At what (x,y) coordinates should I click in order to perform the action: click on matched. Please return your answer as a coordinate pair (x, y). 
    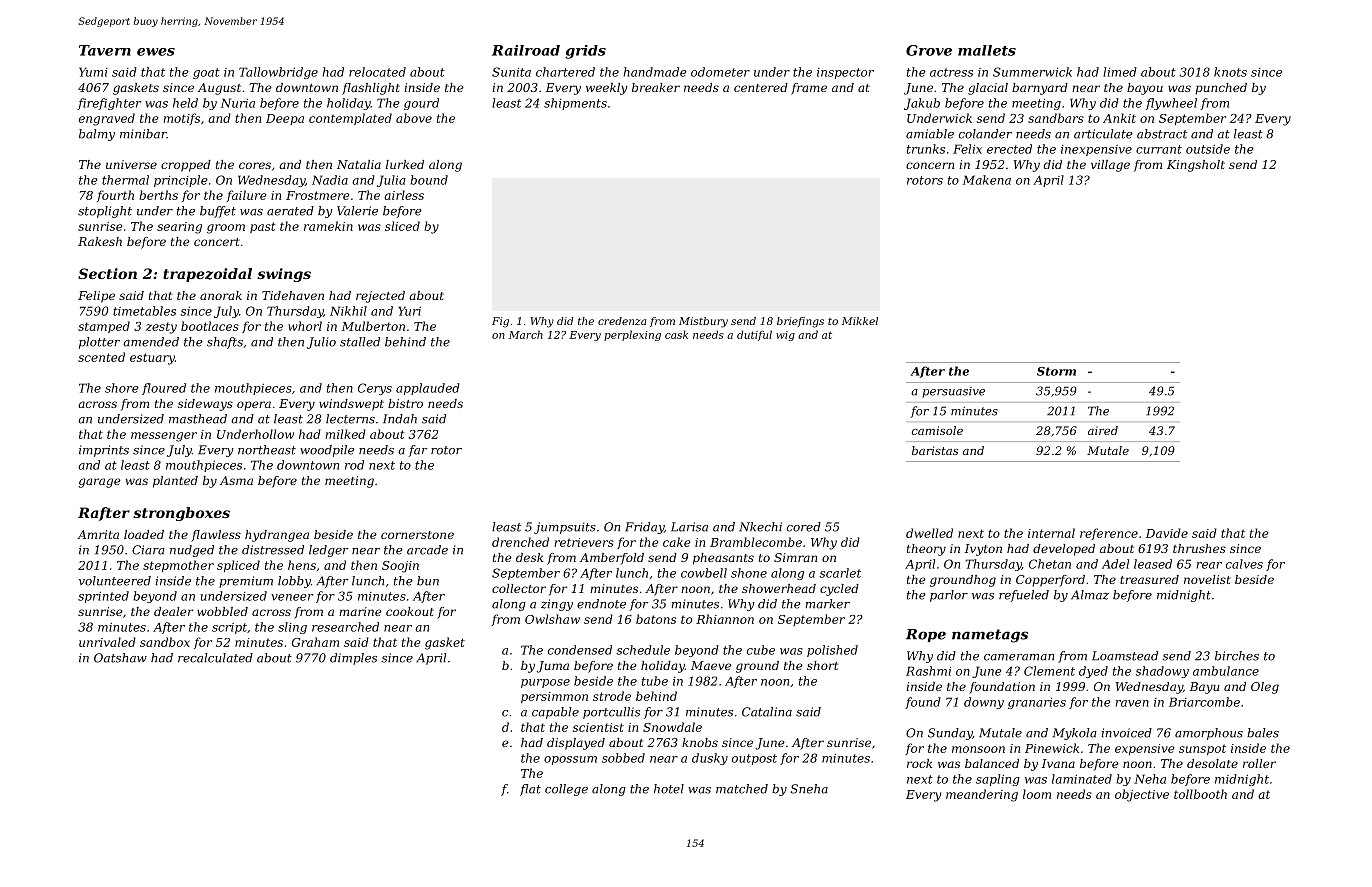
    Looking at the image, I should click on (742, 789).
